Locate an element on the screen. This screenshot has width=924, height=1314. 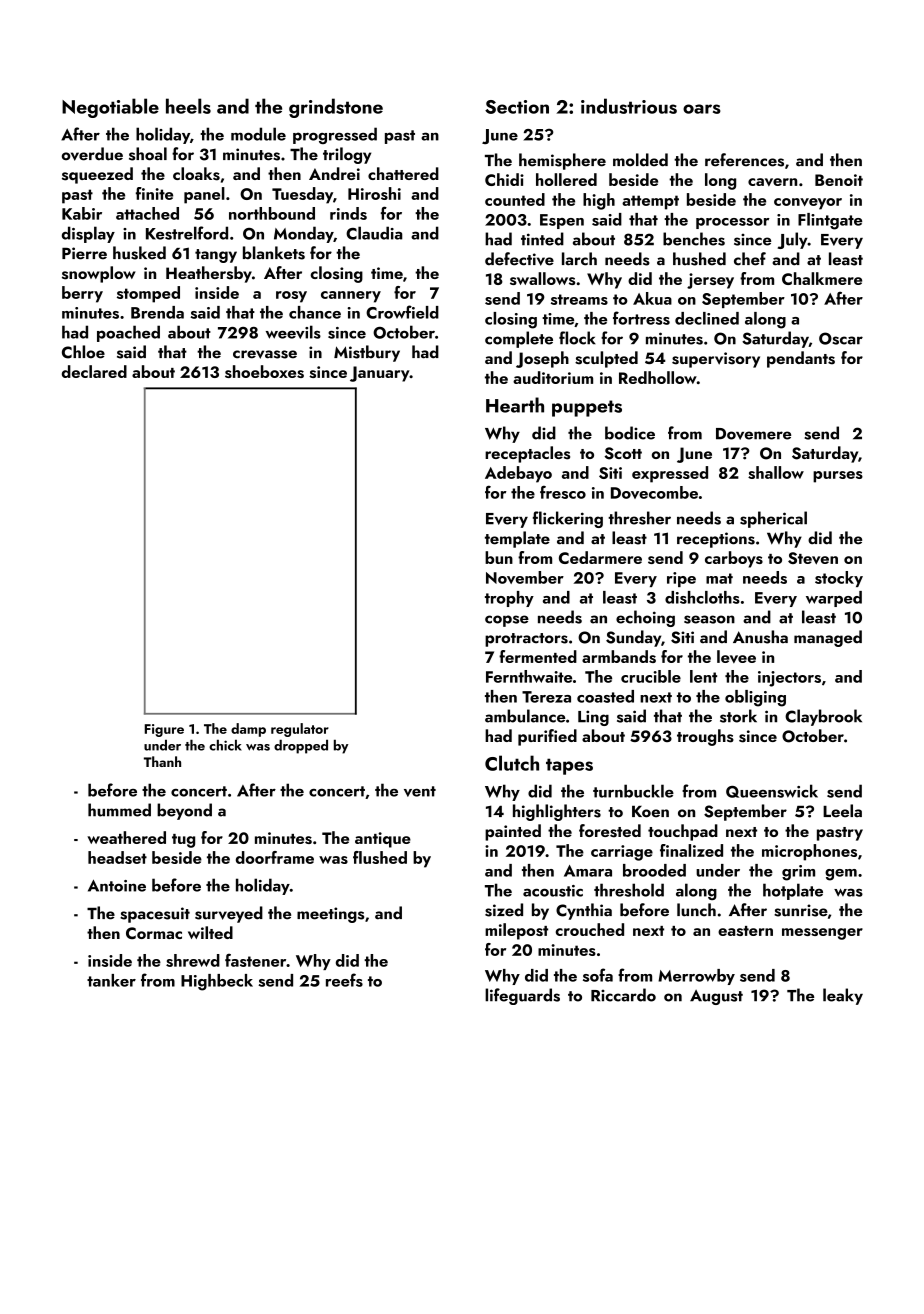
oars is located at coordinates (702, 109).
